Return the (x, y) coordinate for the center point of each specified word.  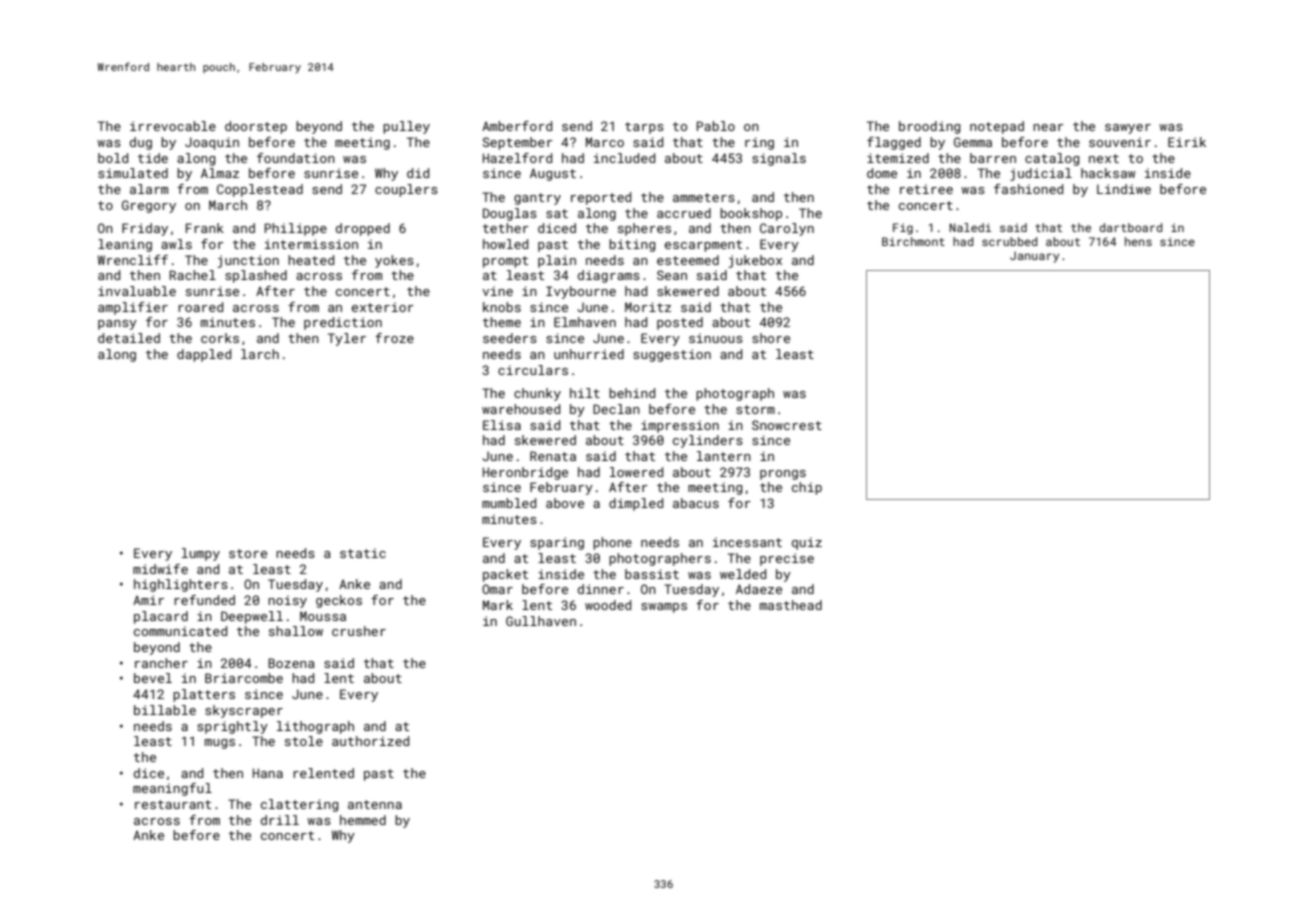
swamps (664, 608)
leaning (125, 245)
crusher (359, 631)
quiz (807, 543)
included (624, 158)
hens (1138, 241)
